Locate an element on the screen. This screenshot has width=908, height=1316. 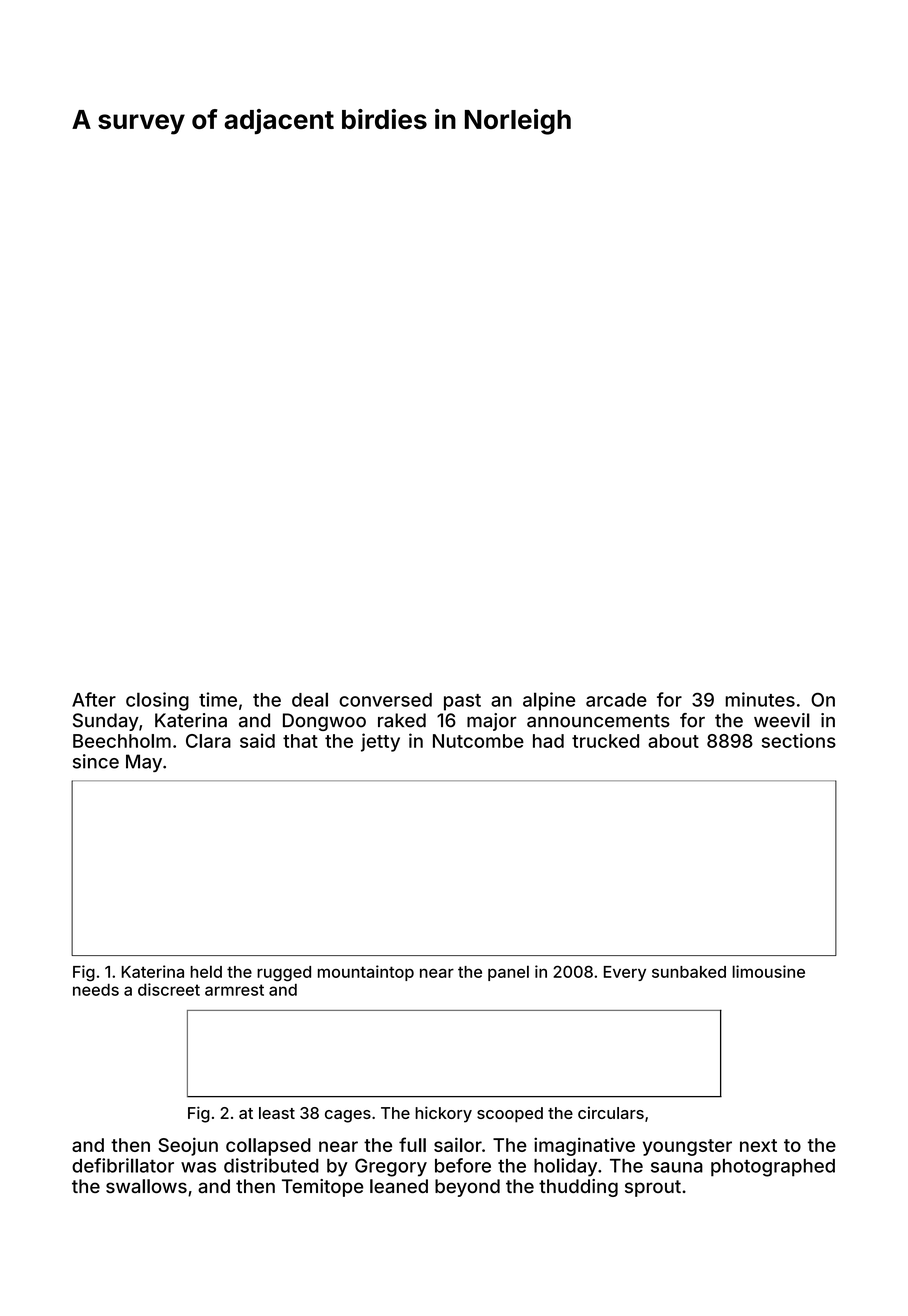
conversed is located at coordinates (385, 700).
